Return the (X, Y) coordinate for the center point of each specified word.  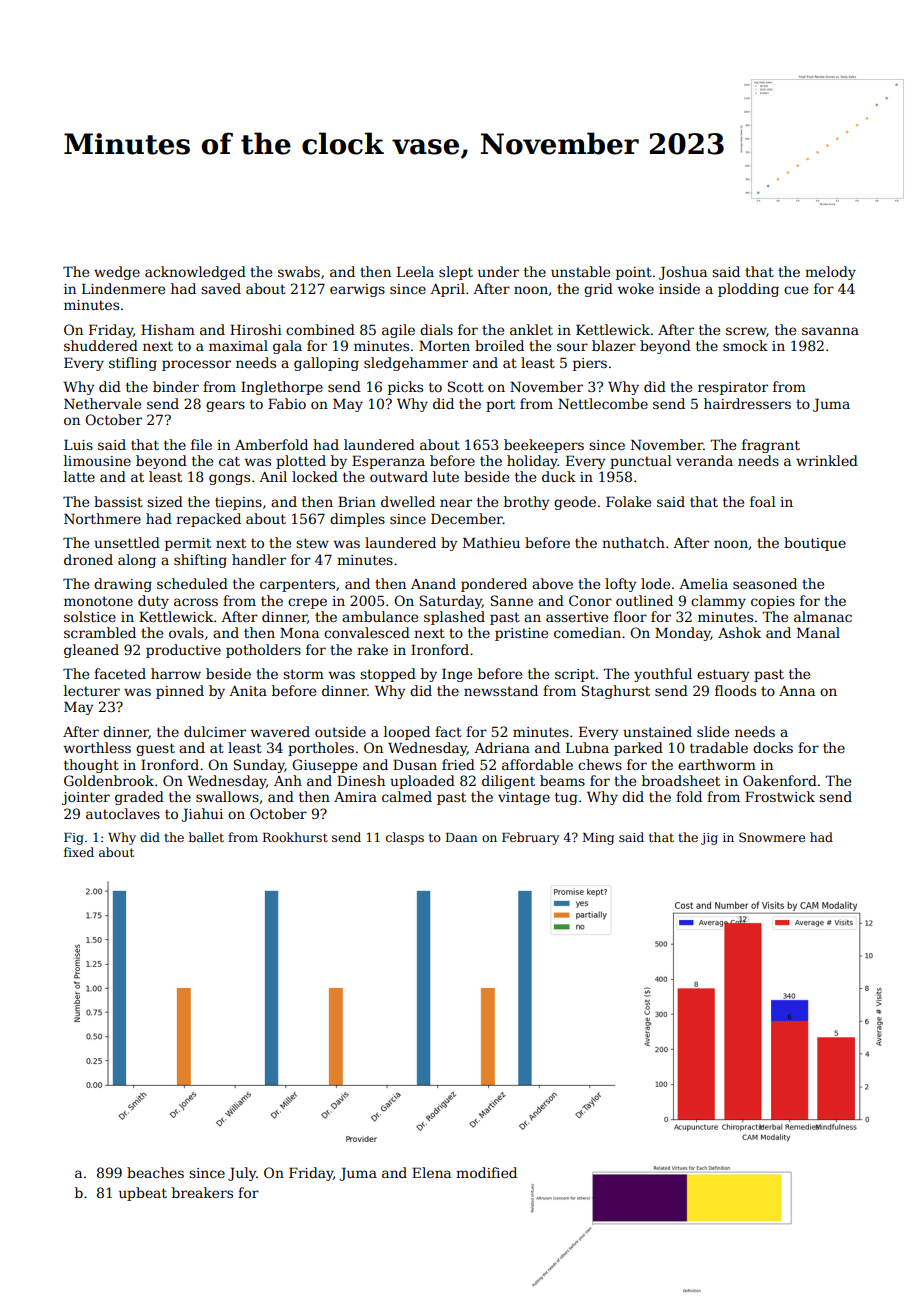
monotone (98, 601)
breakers (202, 1192)
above (552, 583)
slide (713, 731)
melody (830, 273)
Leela (415, 271)
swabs (299, 271)
